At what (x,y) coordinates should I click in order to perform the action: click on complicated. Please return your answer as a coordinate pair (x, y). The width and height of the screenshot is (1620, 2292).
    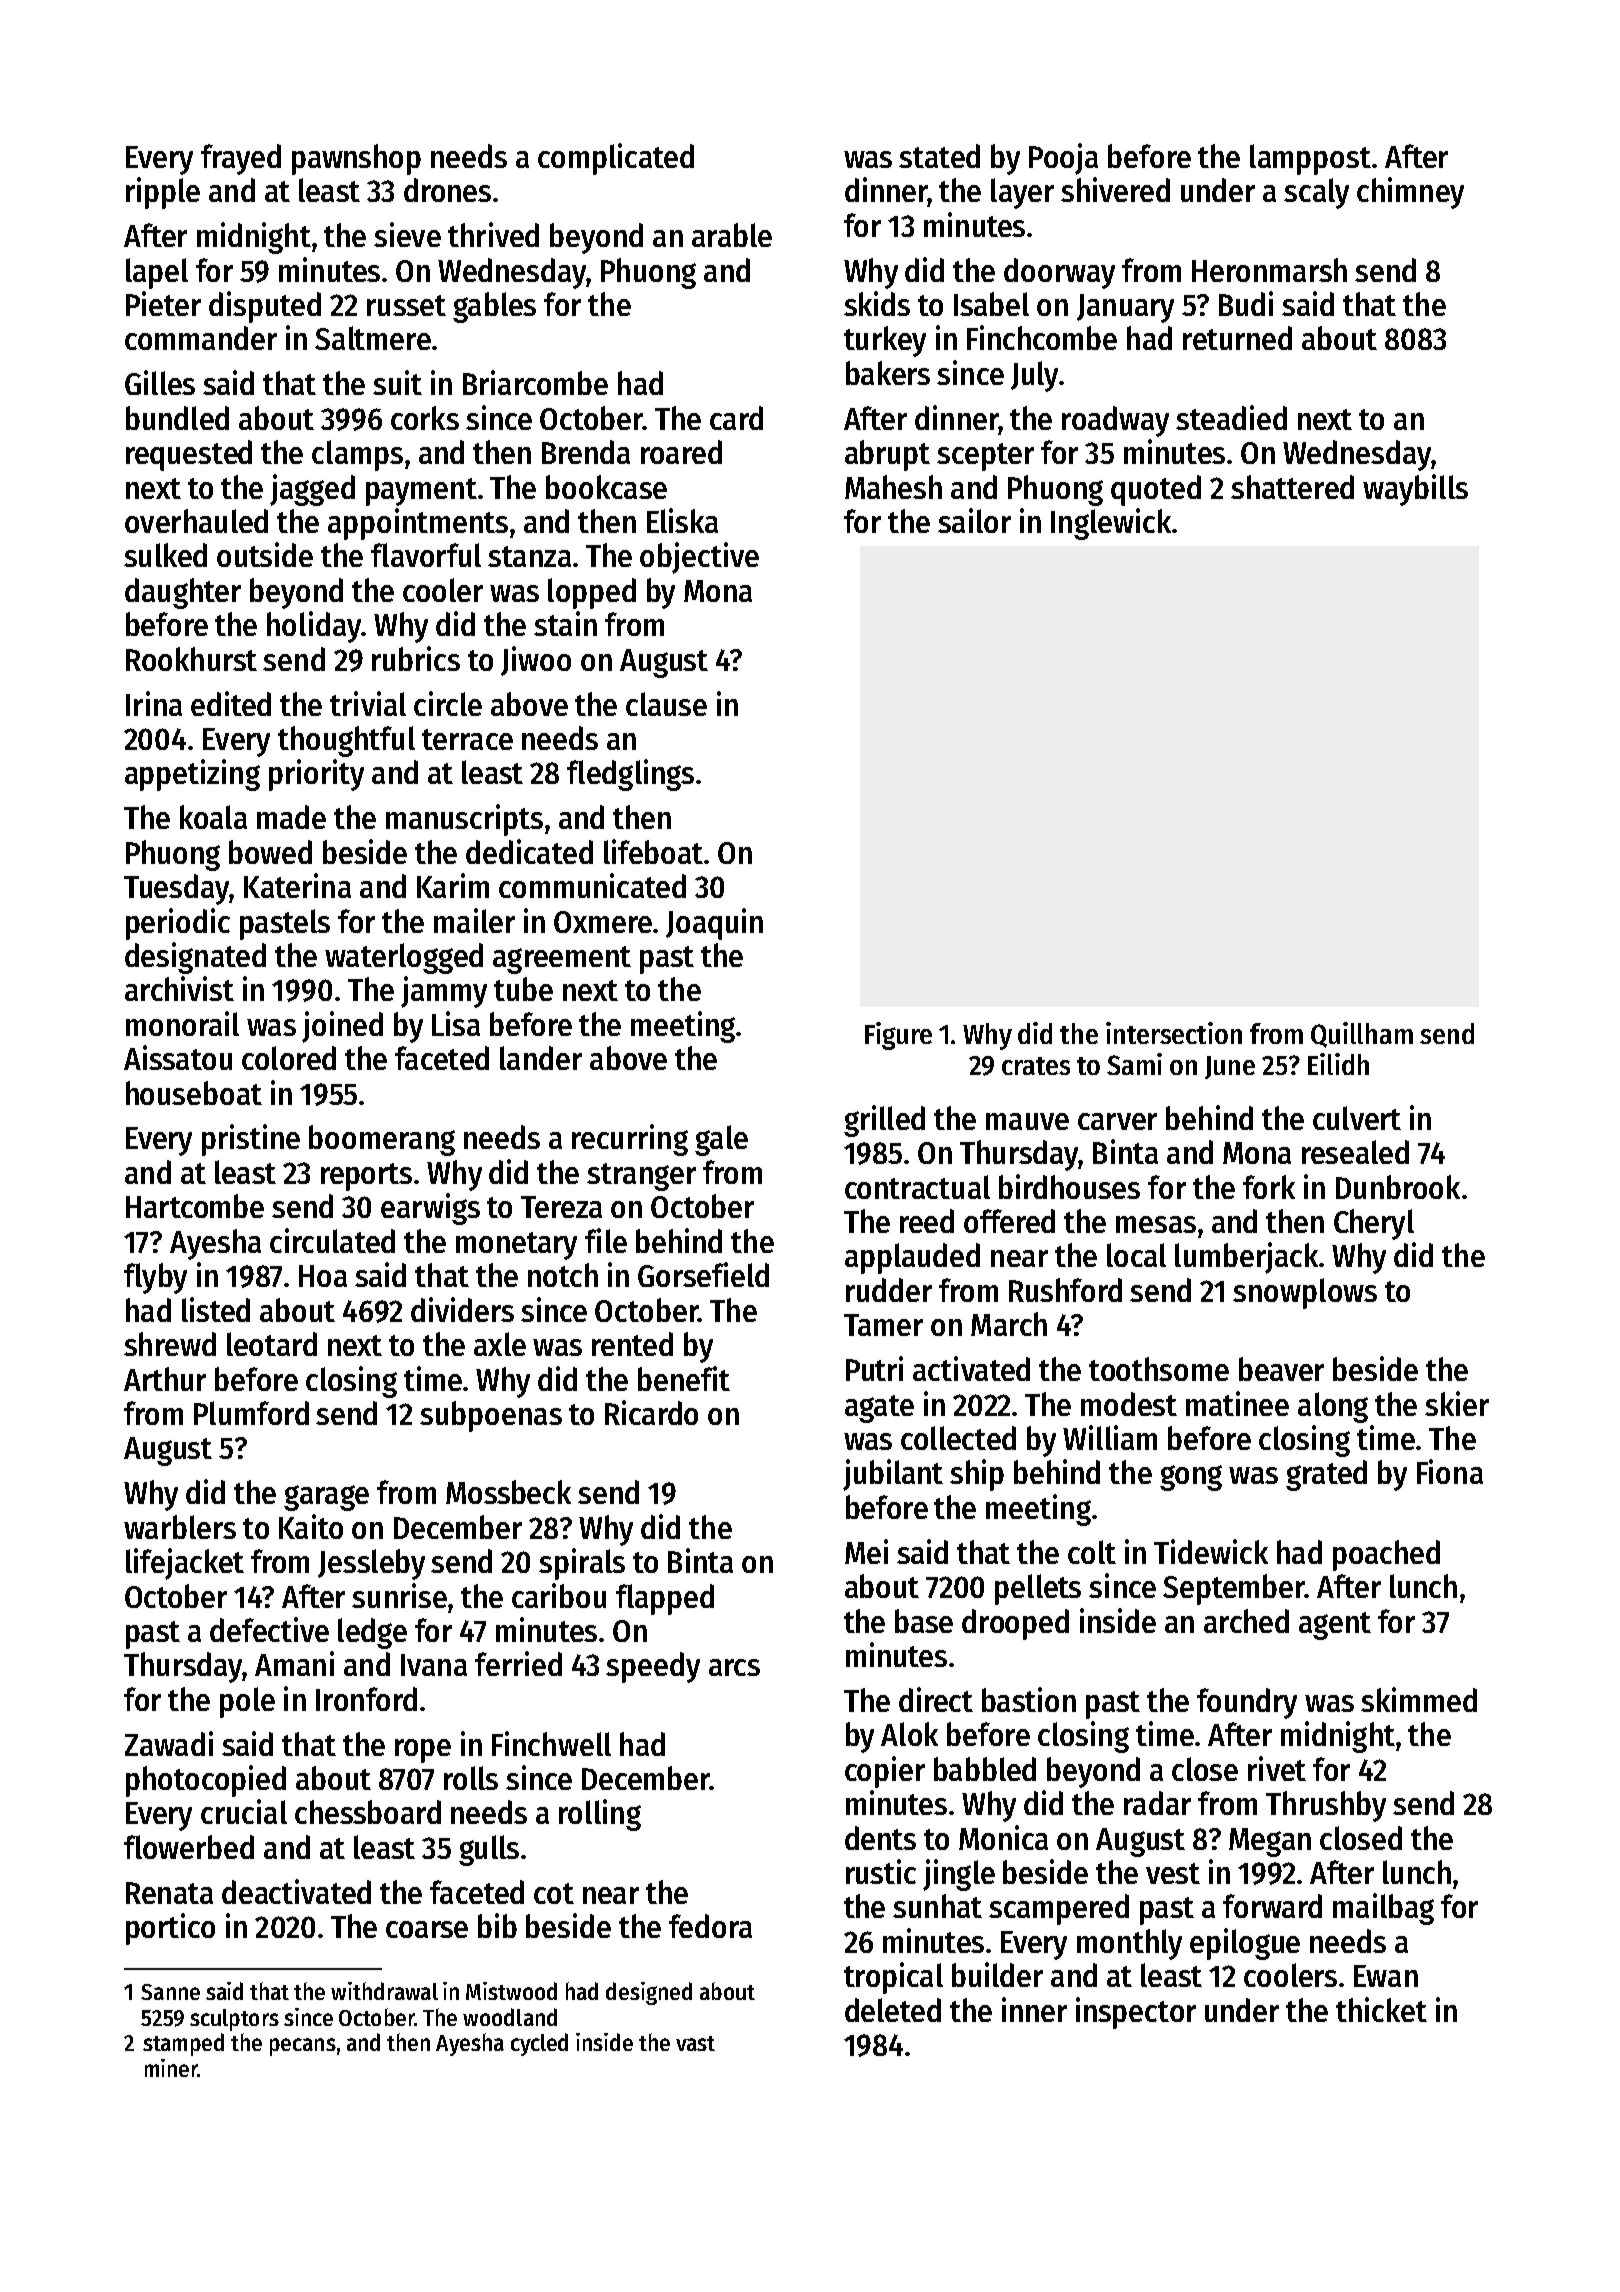
    Looking at the image, I should click on (616, 159).
